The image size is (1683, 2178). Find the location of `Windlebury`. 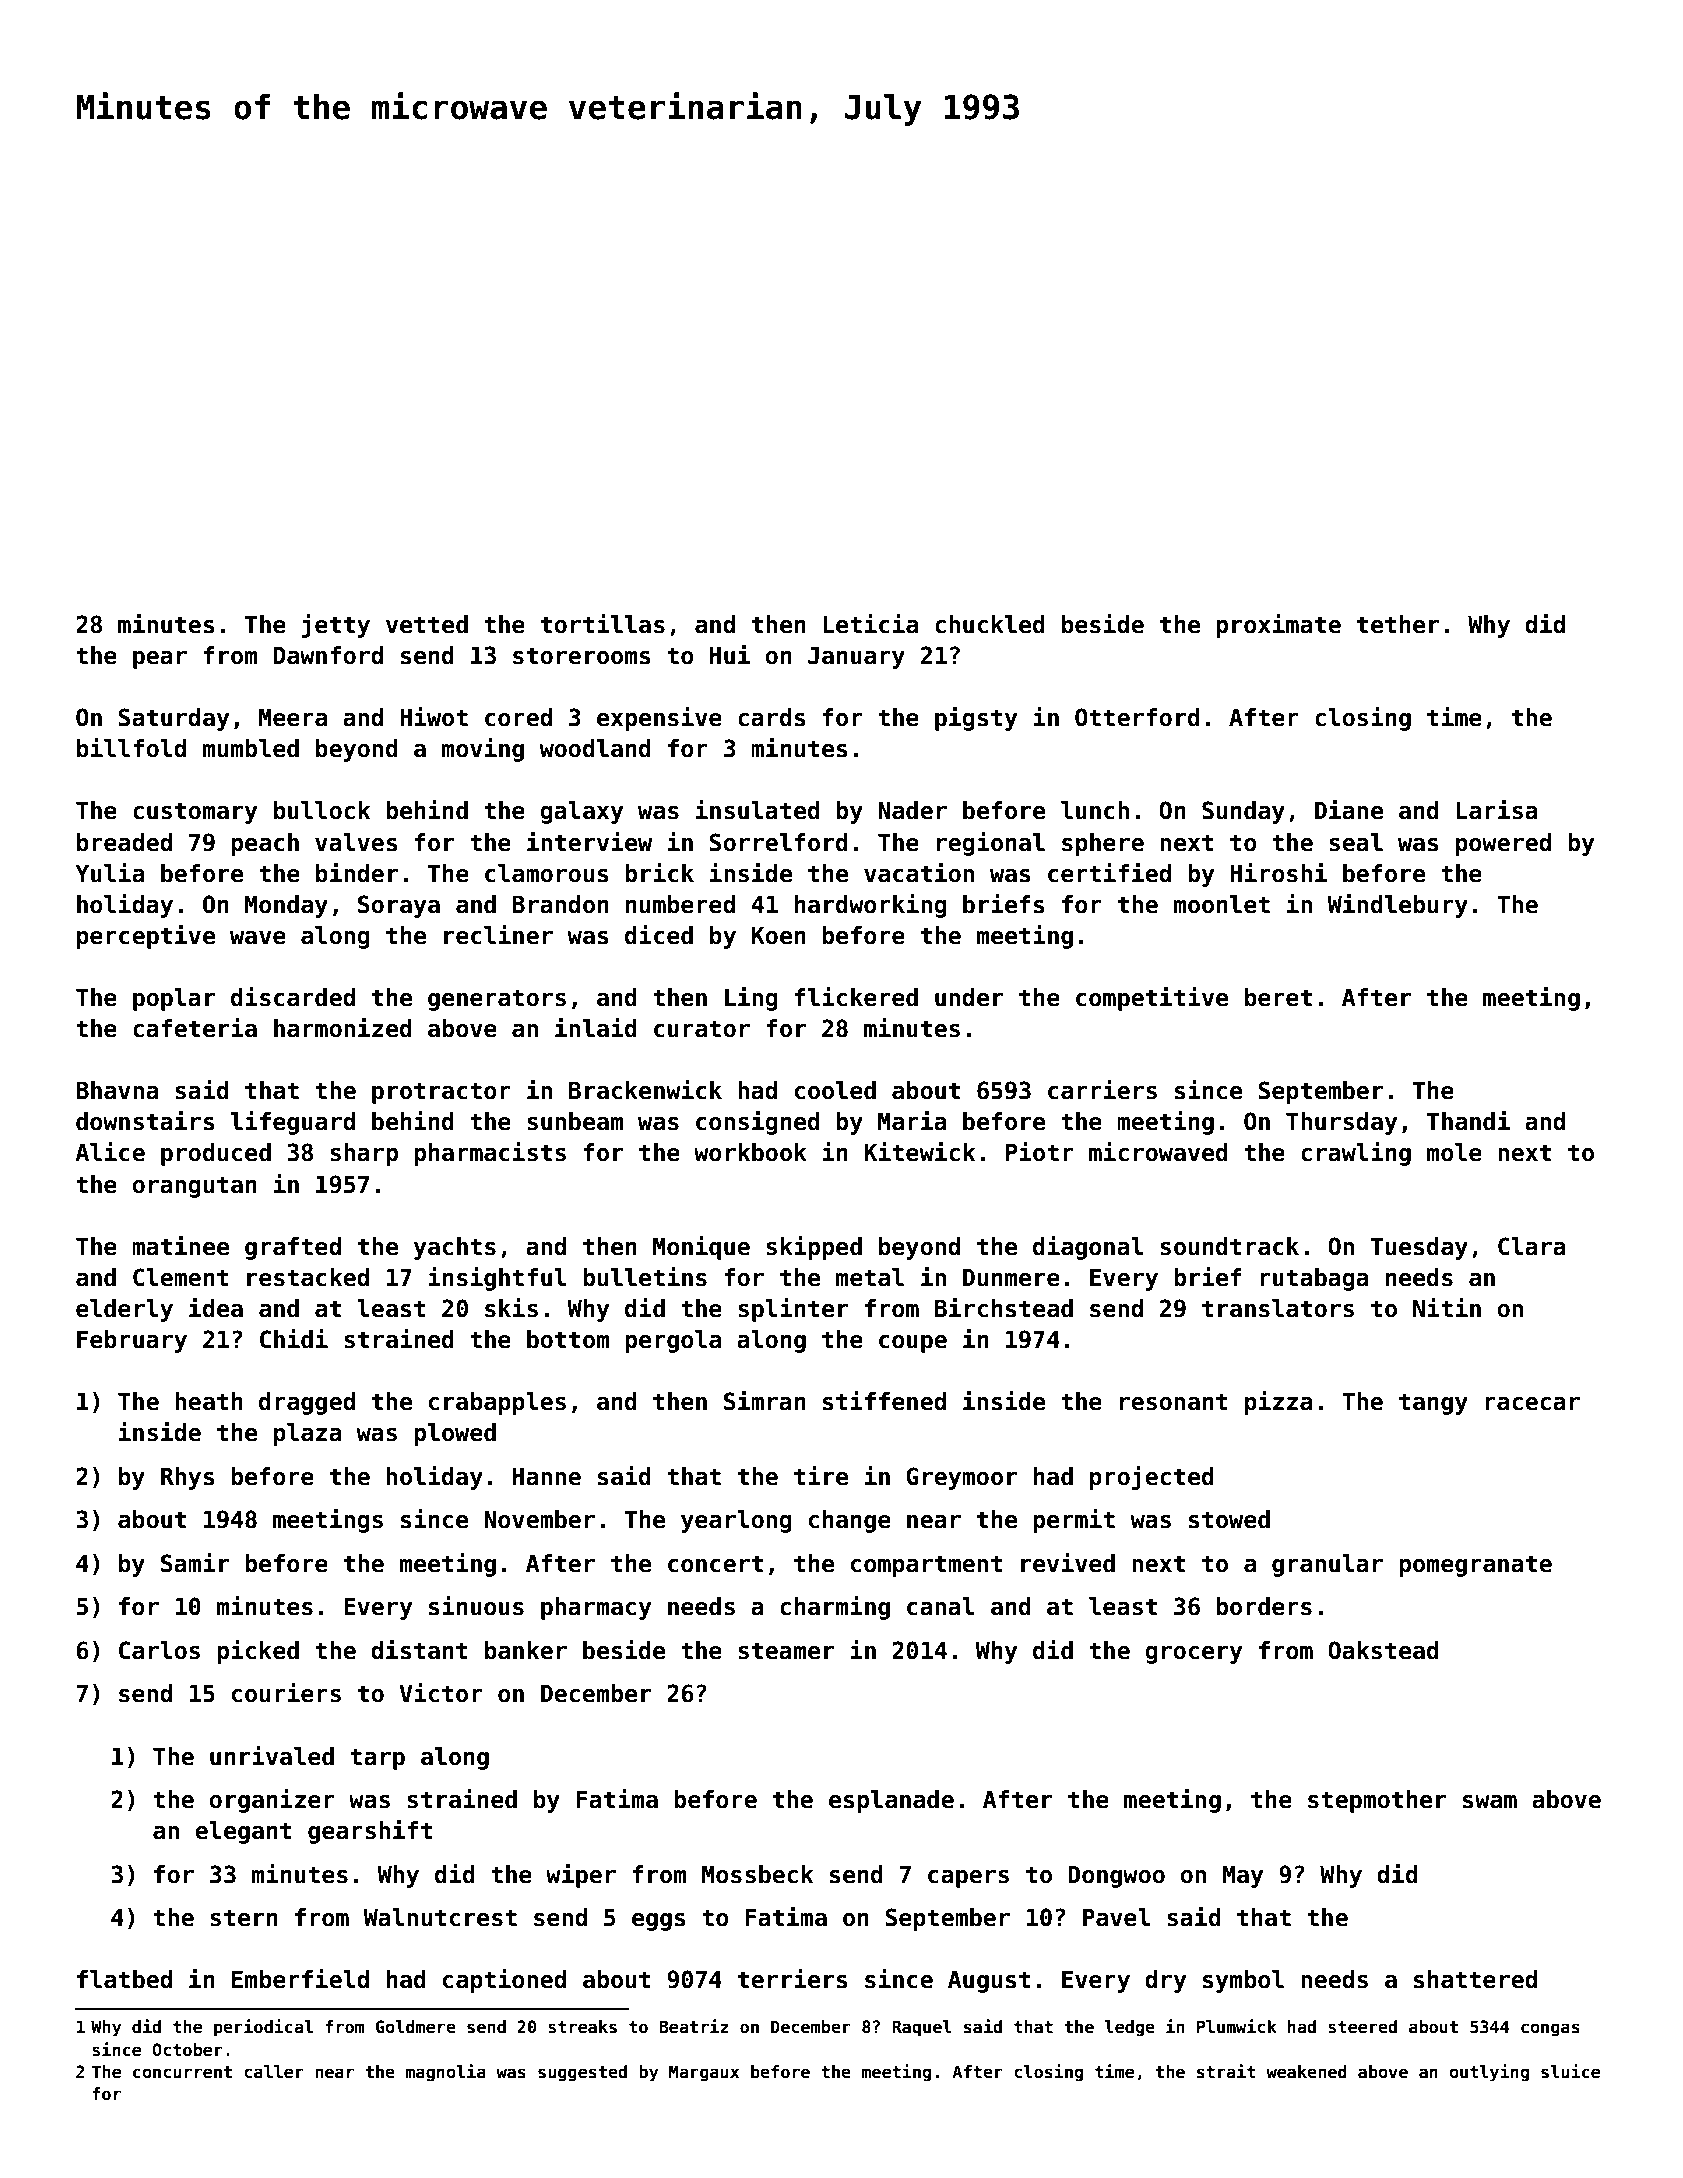

Windlebury is located at coordinates (1397, 906).
